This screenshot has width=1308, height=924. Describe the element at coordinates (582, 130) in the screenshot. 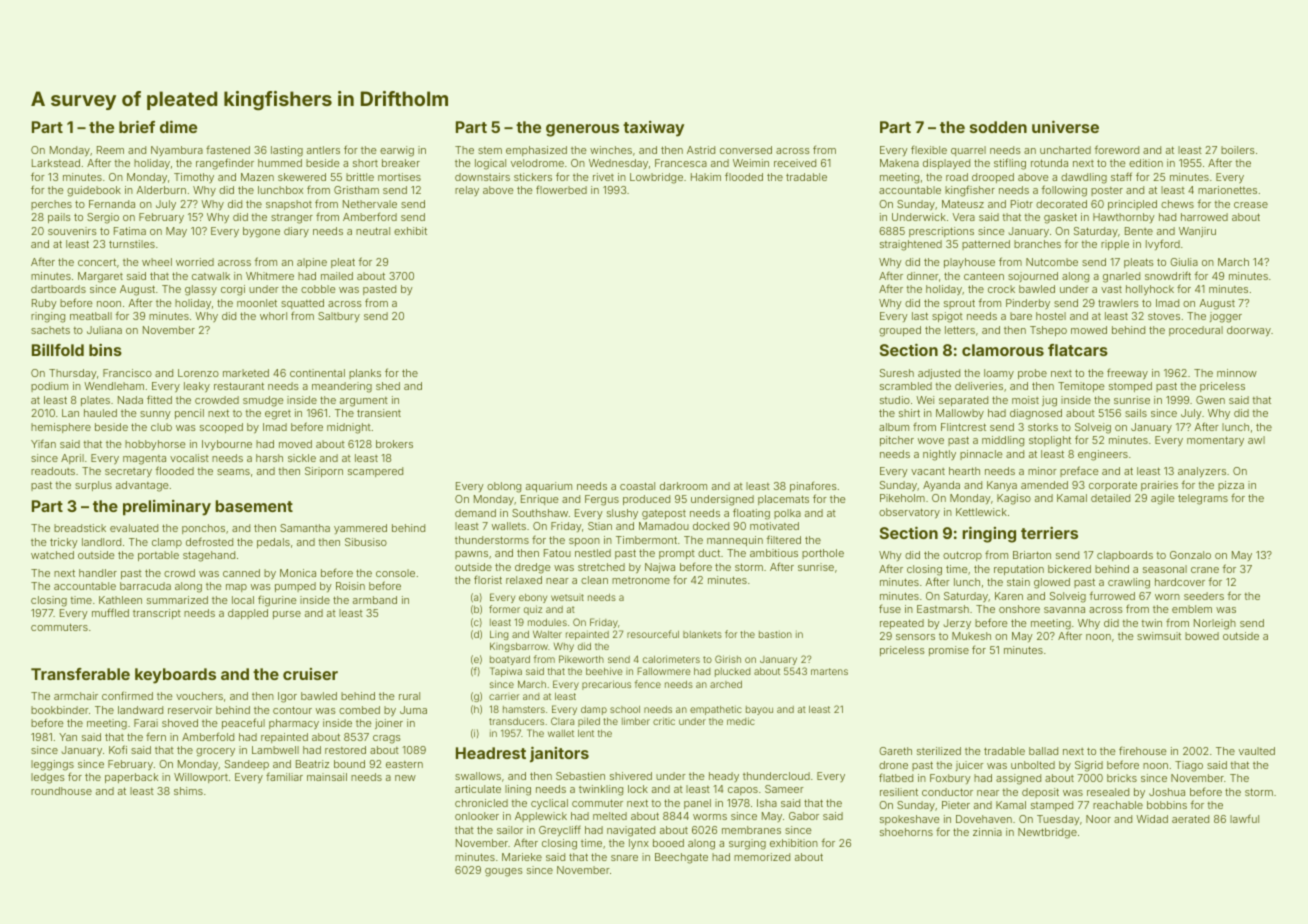

I see `generous` at that location.
